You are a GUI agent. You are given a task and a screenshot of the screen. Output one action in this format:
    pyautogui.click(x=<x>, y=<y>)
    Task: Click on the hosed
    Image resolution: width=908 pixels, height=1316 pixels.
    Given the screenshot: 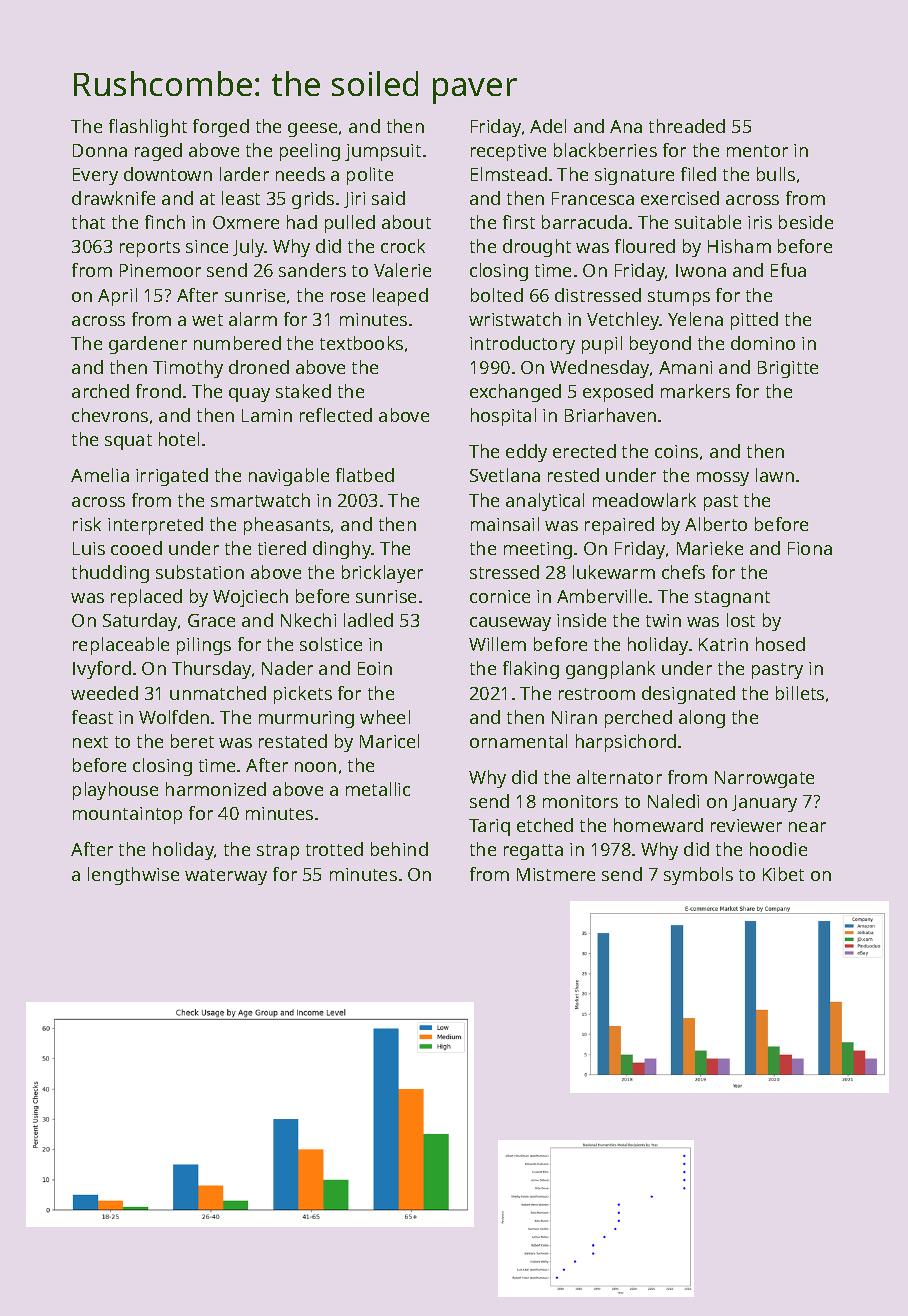 What is the action you would take?
    pyautogui.click(x=780, y=644)
